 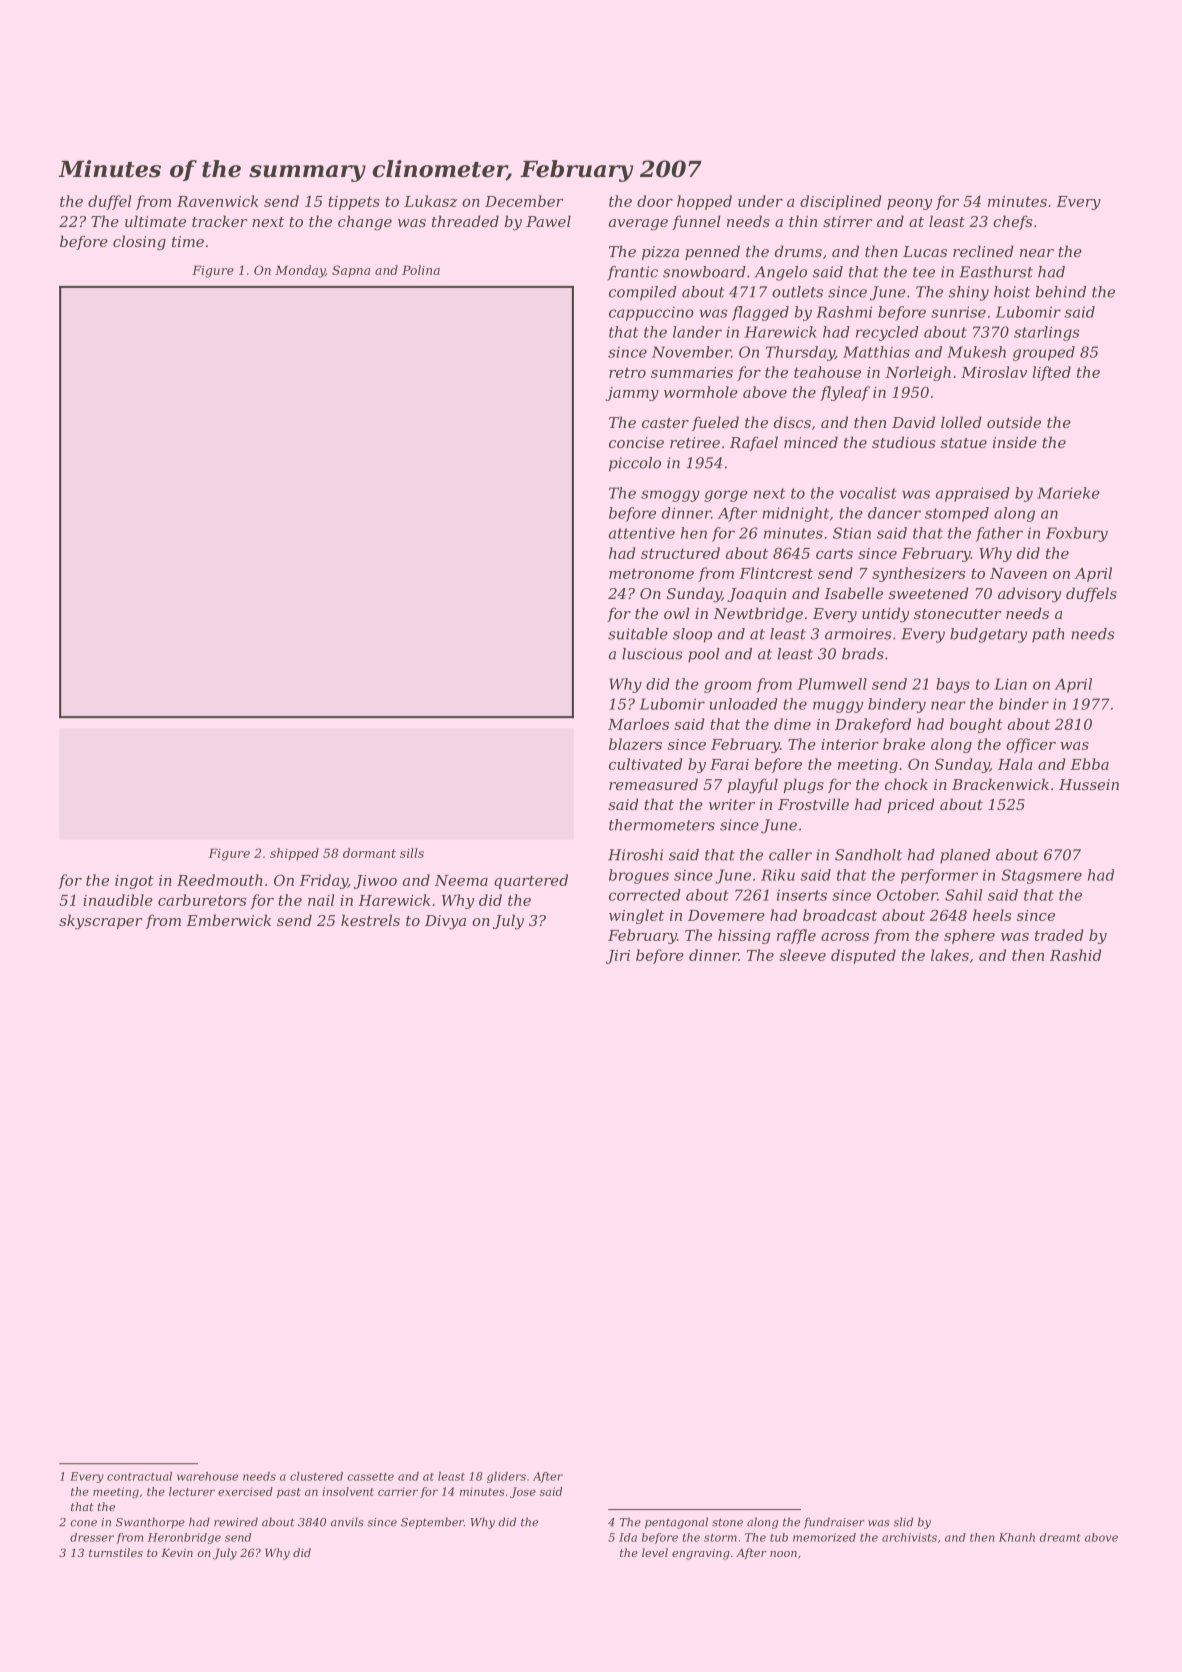 What do you see at coordinates (638, 634) in the image?
I see `suitable` at bounding box center [638, 634].
